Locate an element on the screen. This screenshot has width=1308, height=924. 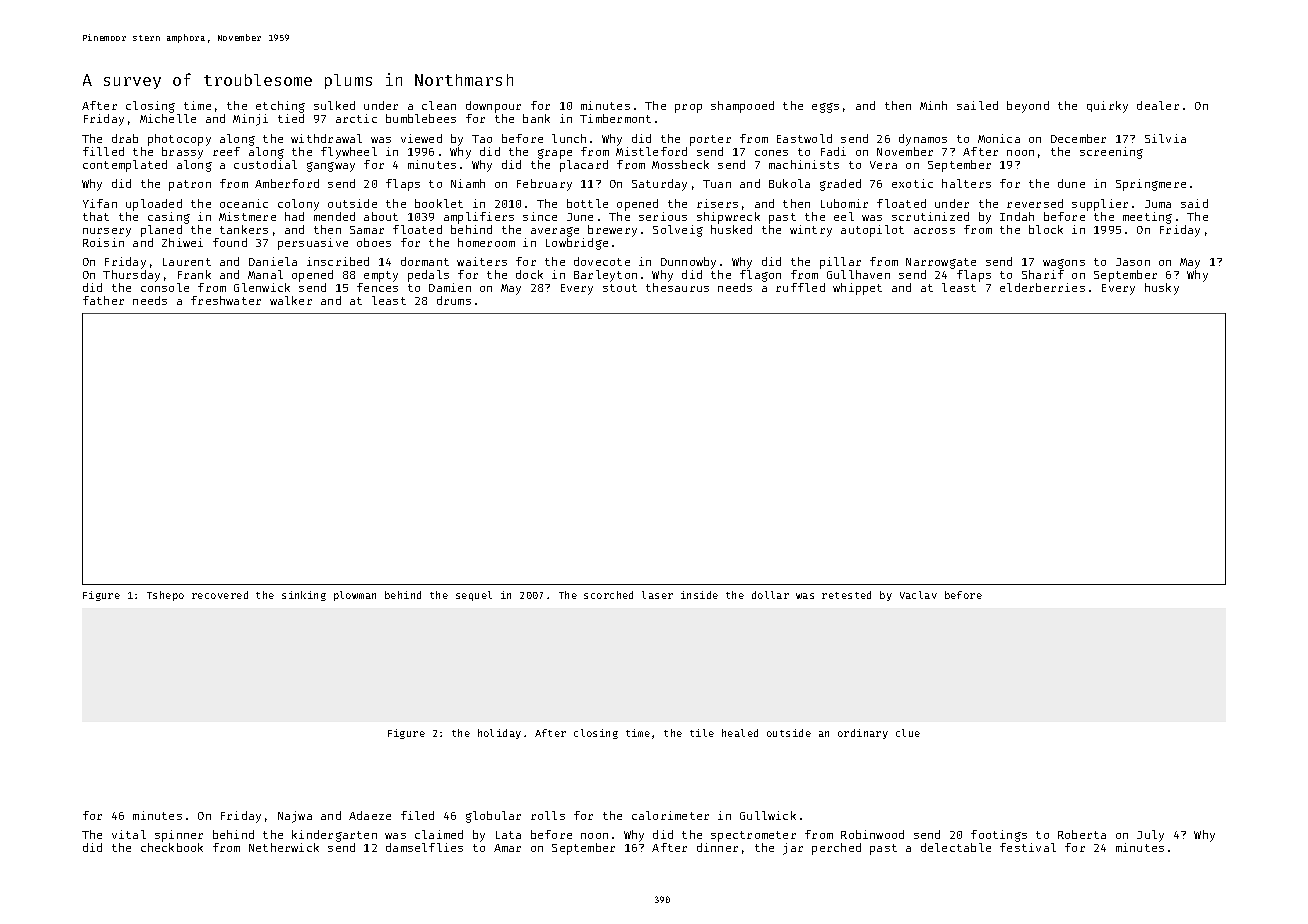
inscribed is located at coordinates (338, 261).
